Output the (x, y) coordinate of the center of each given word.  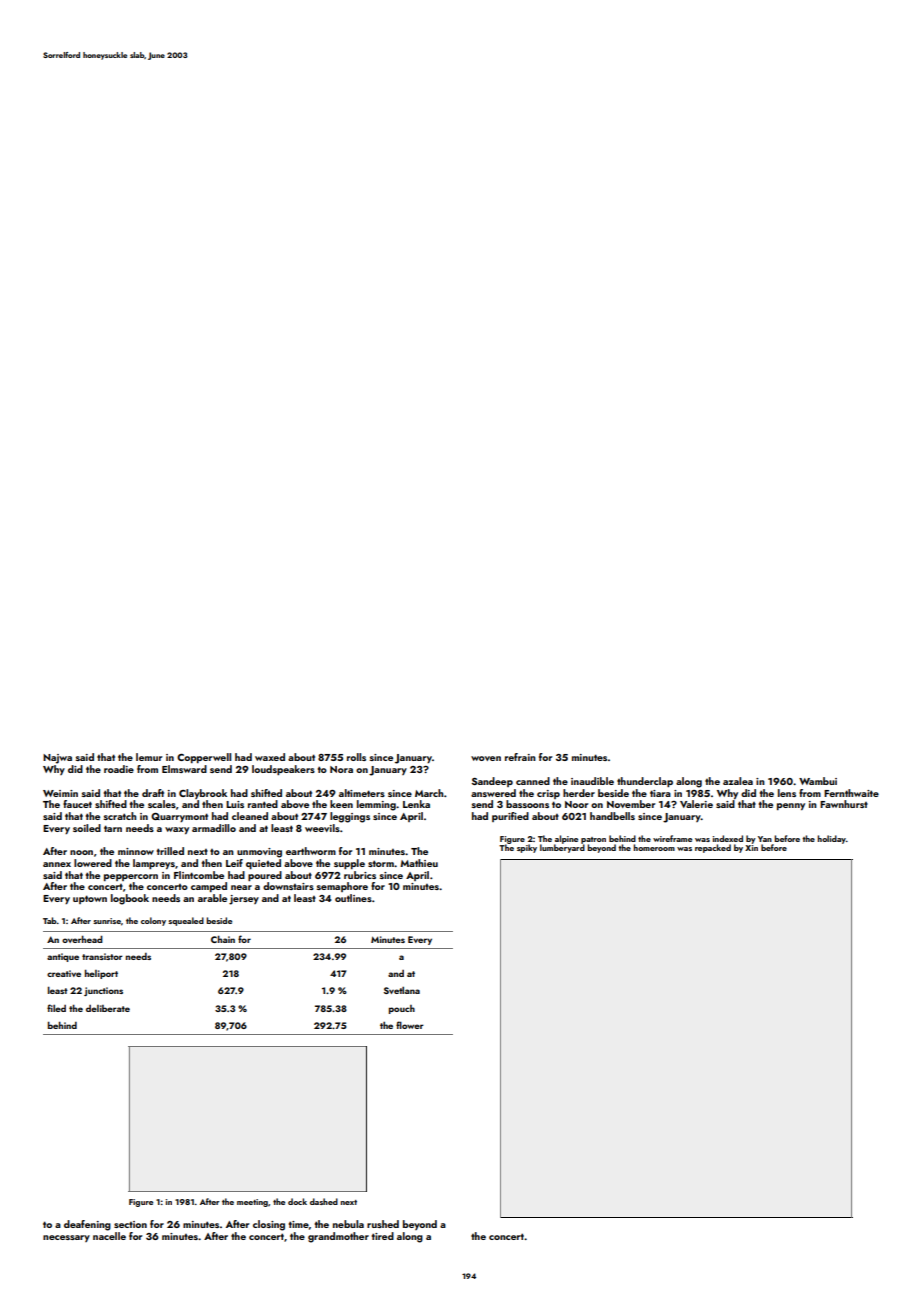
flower (410, 1025)
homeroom (654, 847)
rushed (383, 1224)
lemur (149, 757)
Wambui (818, 781)
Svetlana (402, 990)
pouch (402, 1009)
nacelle (109, 1236)
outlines (353, 898)
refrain (520, 757)
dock (297, 1201)
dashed (324, 1201)
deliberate (108, 1008)
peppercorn (131, 877)
